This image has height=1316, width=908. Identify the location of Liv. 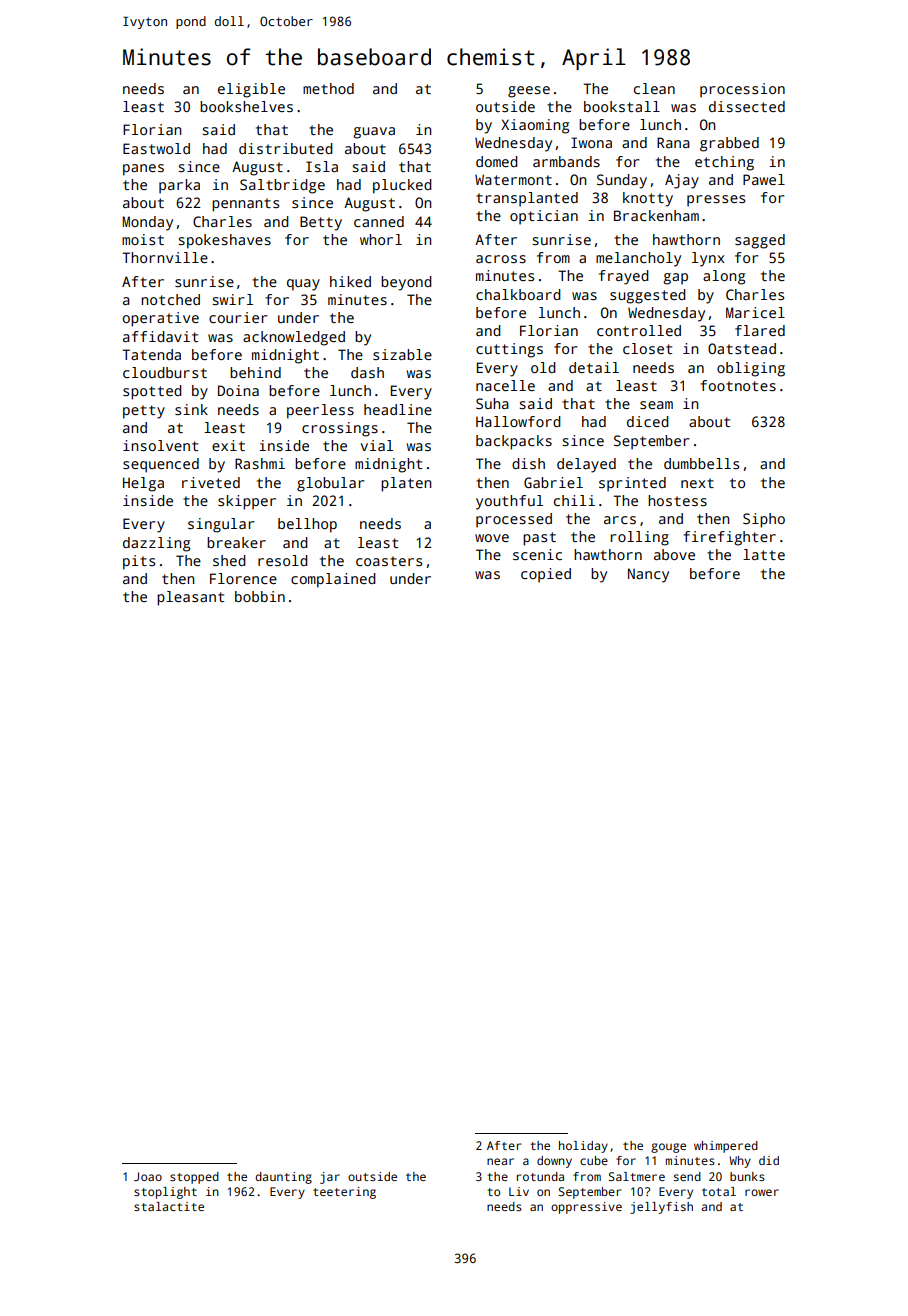
(519, 1191).
